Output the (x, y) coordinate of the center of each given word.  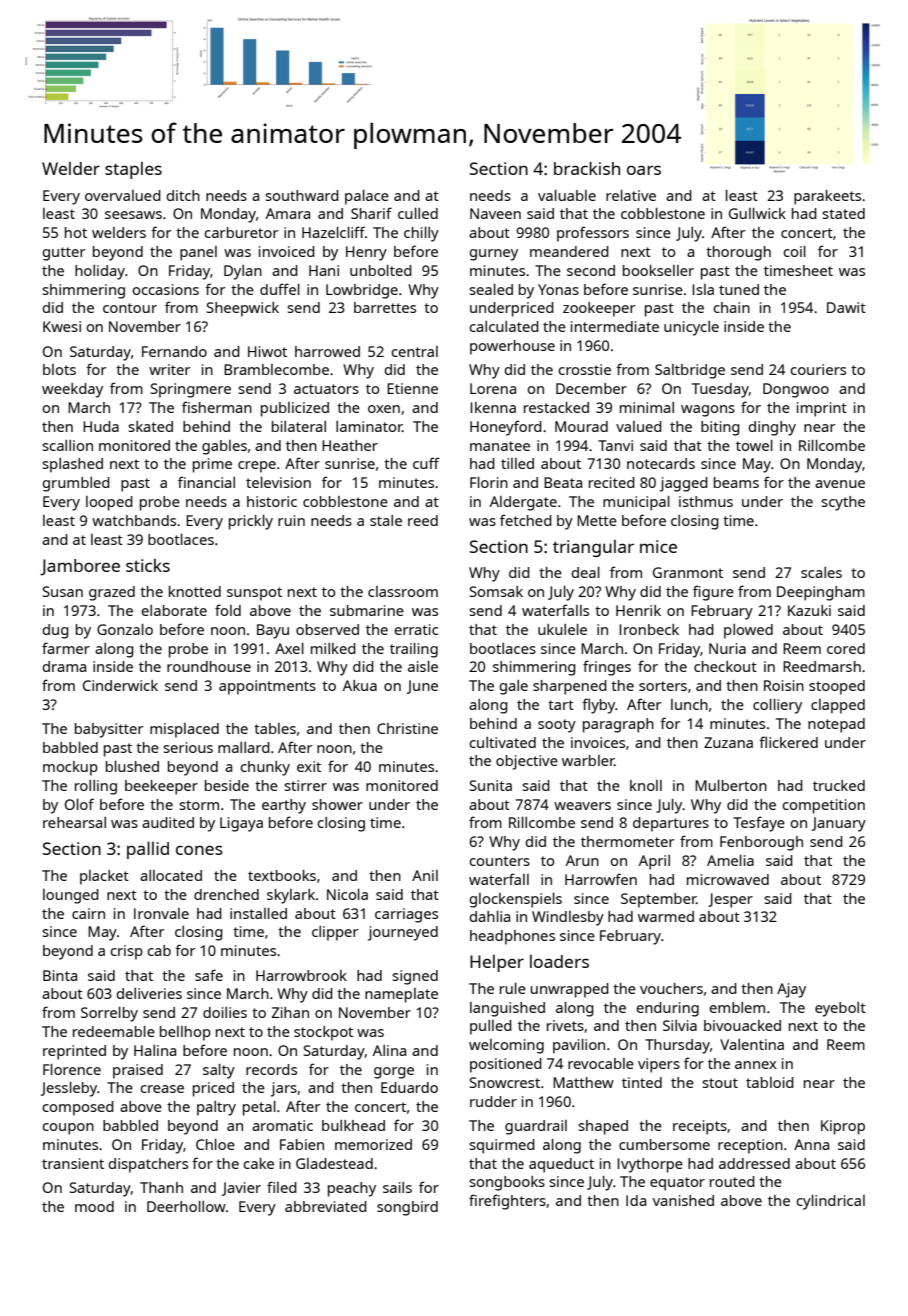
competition (823, 806)
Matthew (583, 1082)
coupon (68, 1129)
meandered (569, 251)
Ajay (791, 990)
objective (527, 762)
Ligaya (241, 824)
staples (133, 170)
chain (731, 307)
